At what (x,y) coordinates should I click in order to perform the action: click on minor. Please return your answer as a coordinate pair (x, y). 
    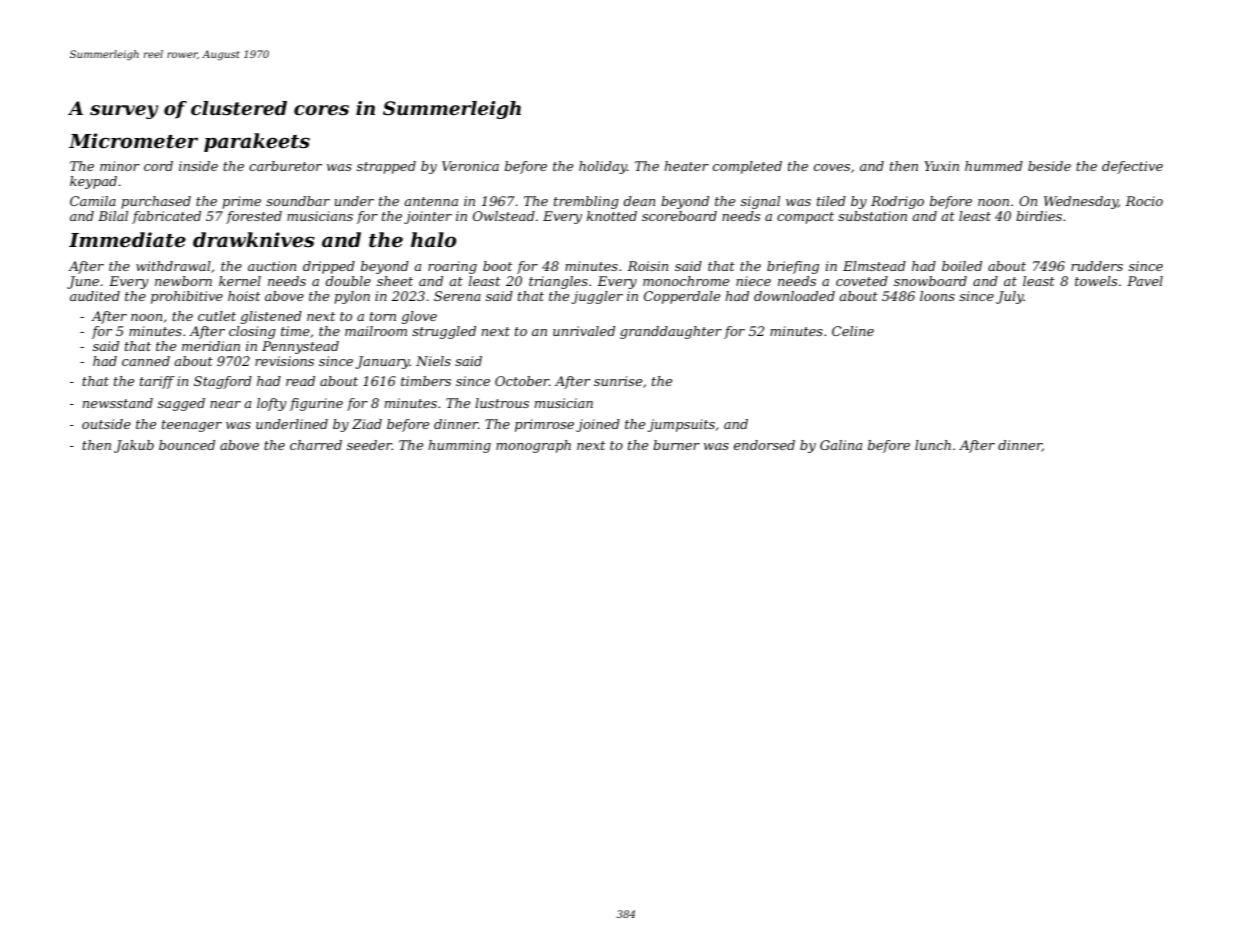
    Looking at the image, I should click on (120, 166).
